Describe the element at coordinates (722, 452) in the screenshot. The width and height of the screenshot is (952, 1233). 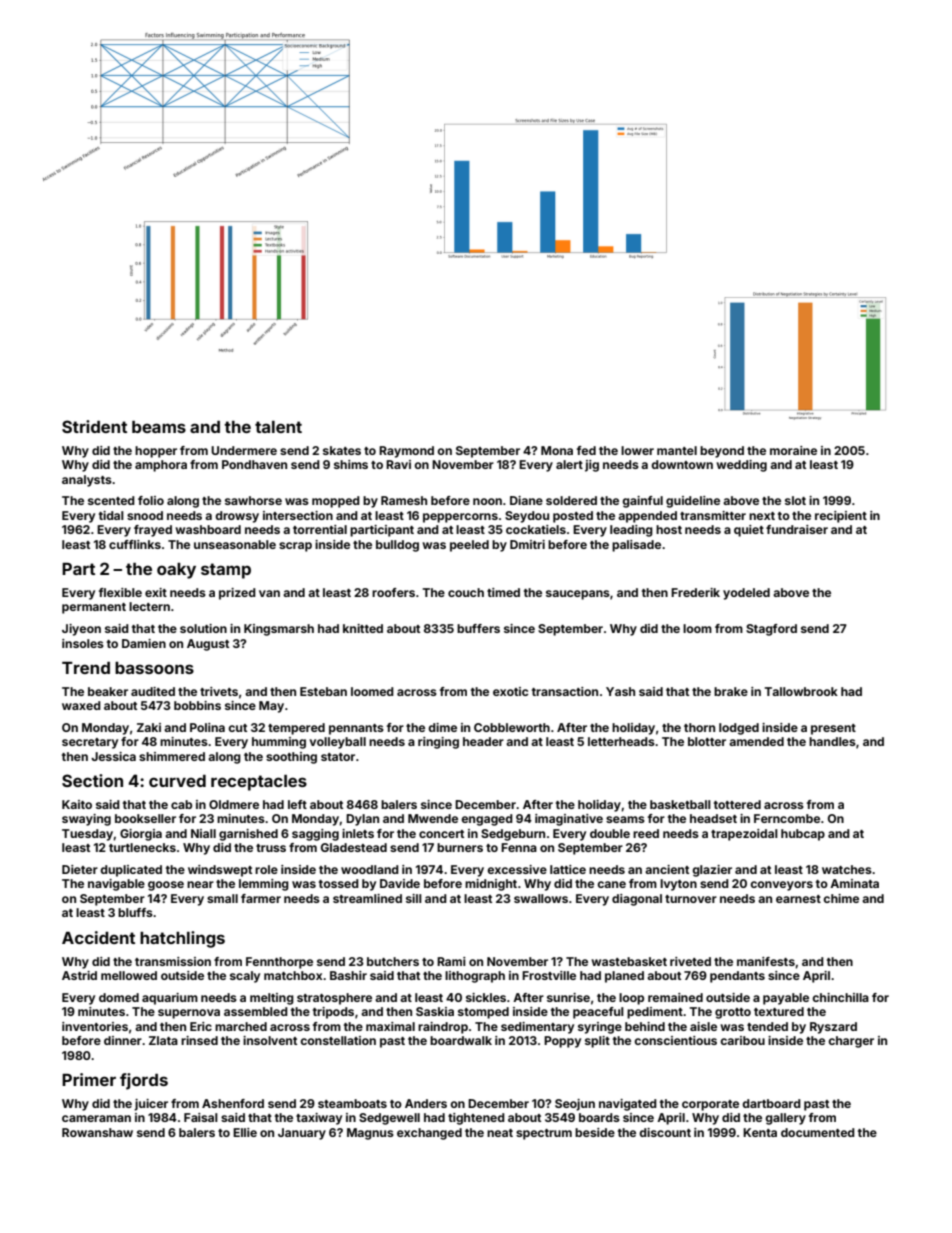
I see `beyond` at that location.
